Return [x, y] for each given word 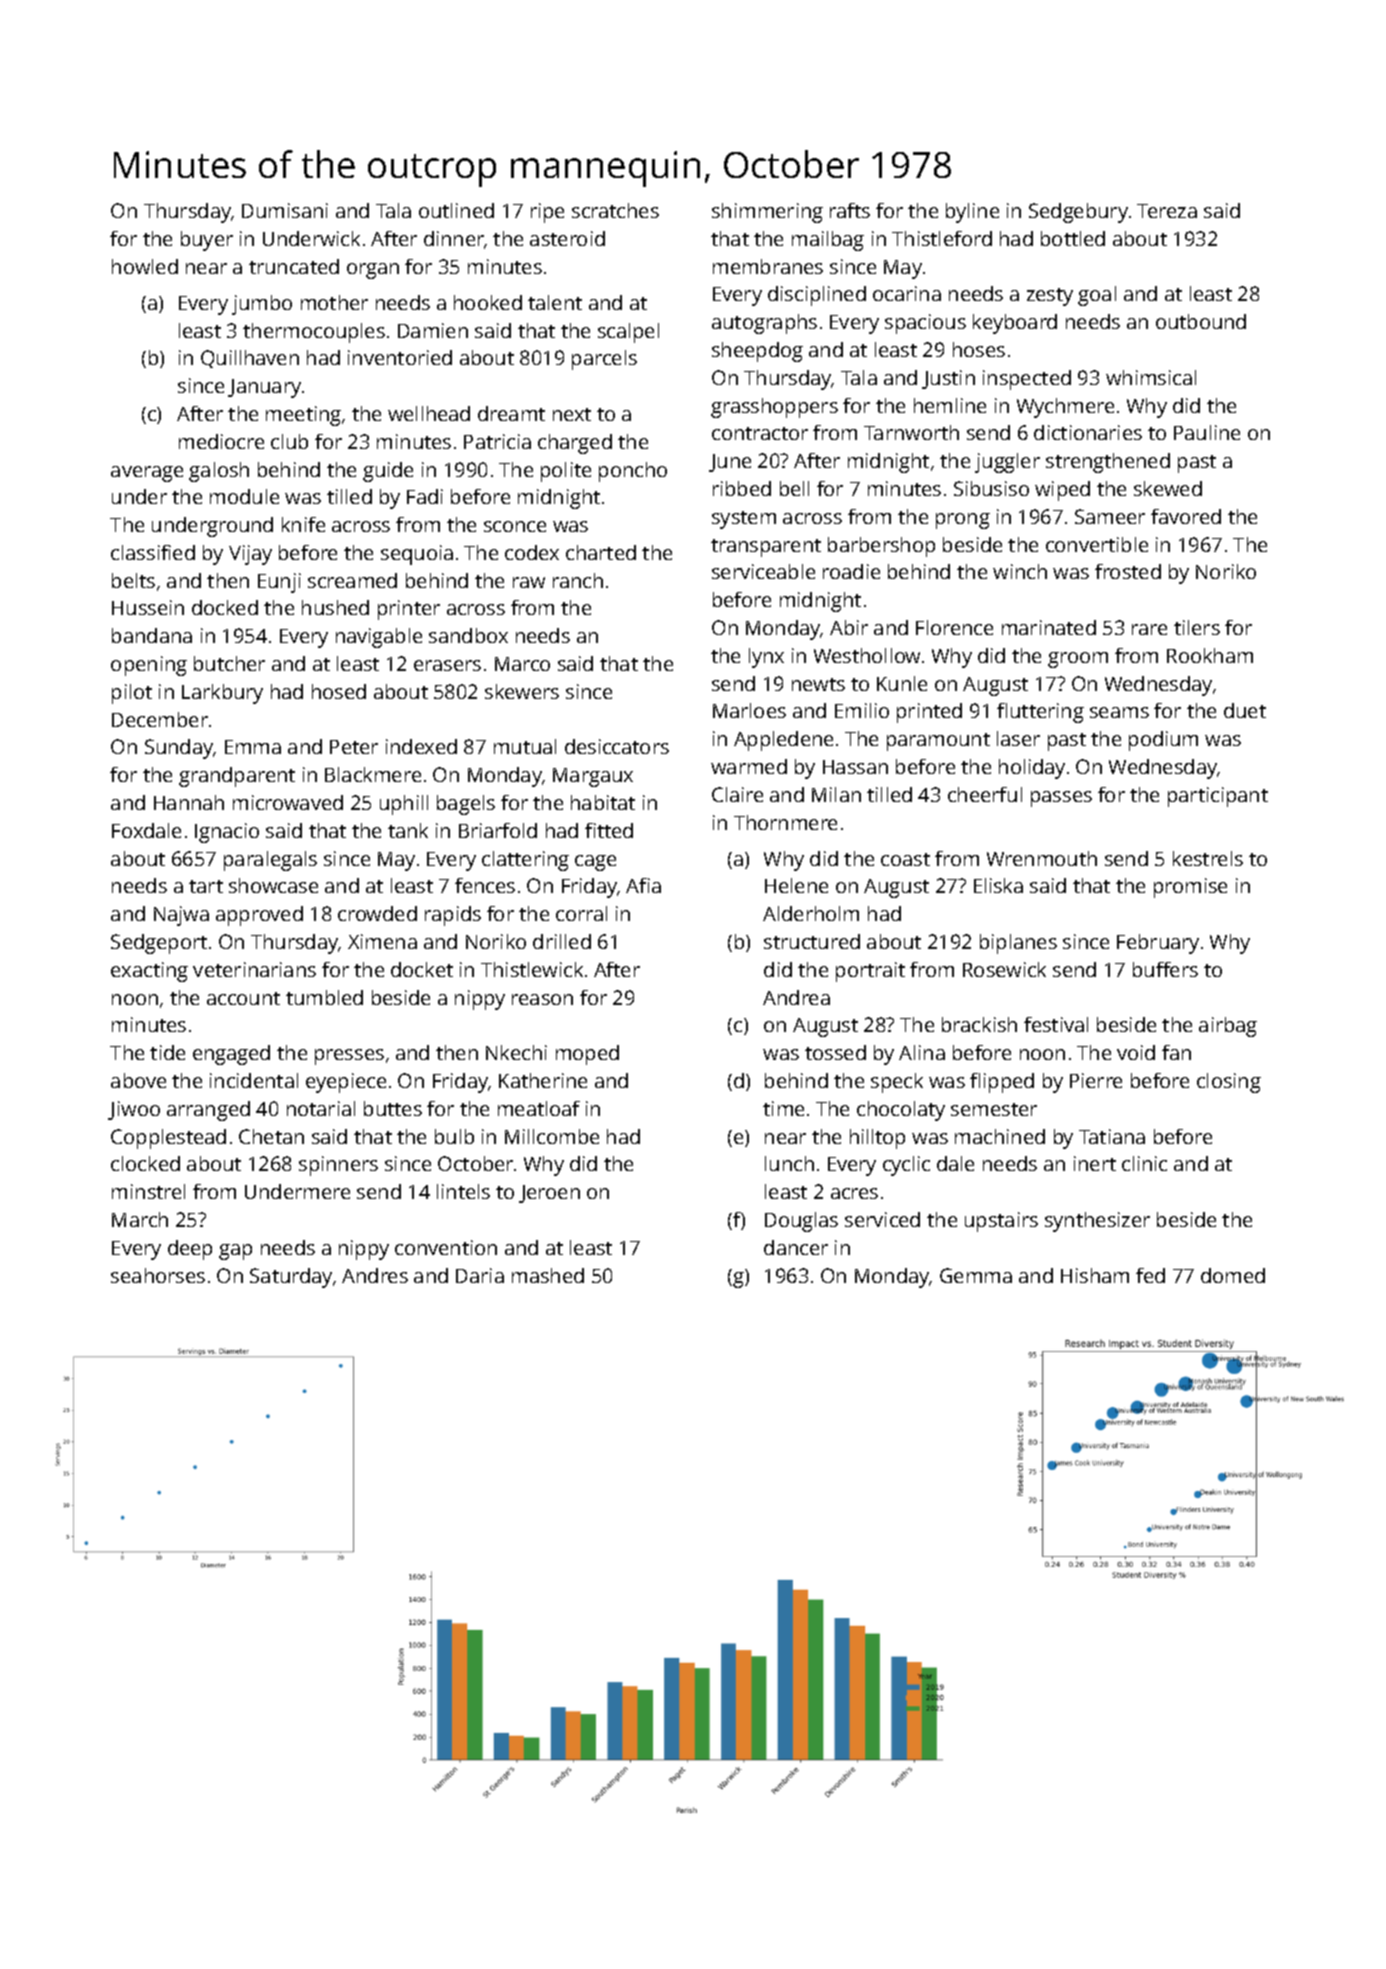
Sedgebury [1078, 213]
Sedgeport [159, 944]
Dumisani [285, 210]
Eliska [998, 885]
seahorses [158, 1275]
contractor [760, 433]
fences [485, 885]
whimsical [1151, 377]
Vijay [250, 555]
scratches [615, 210]
